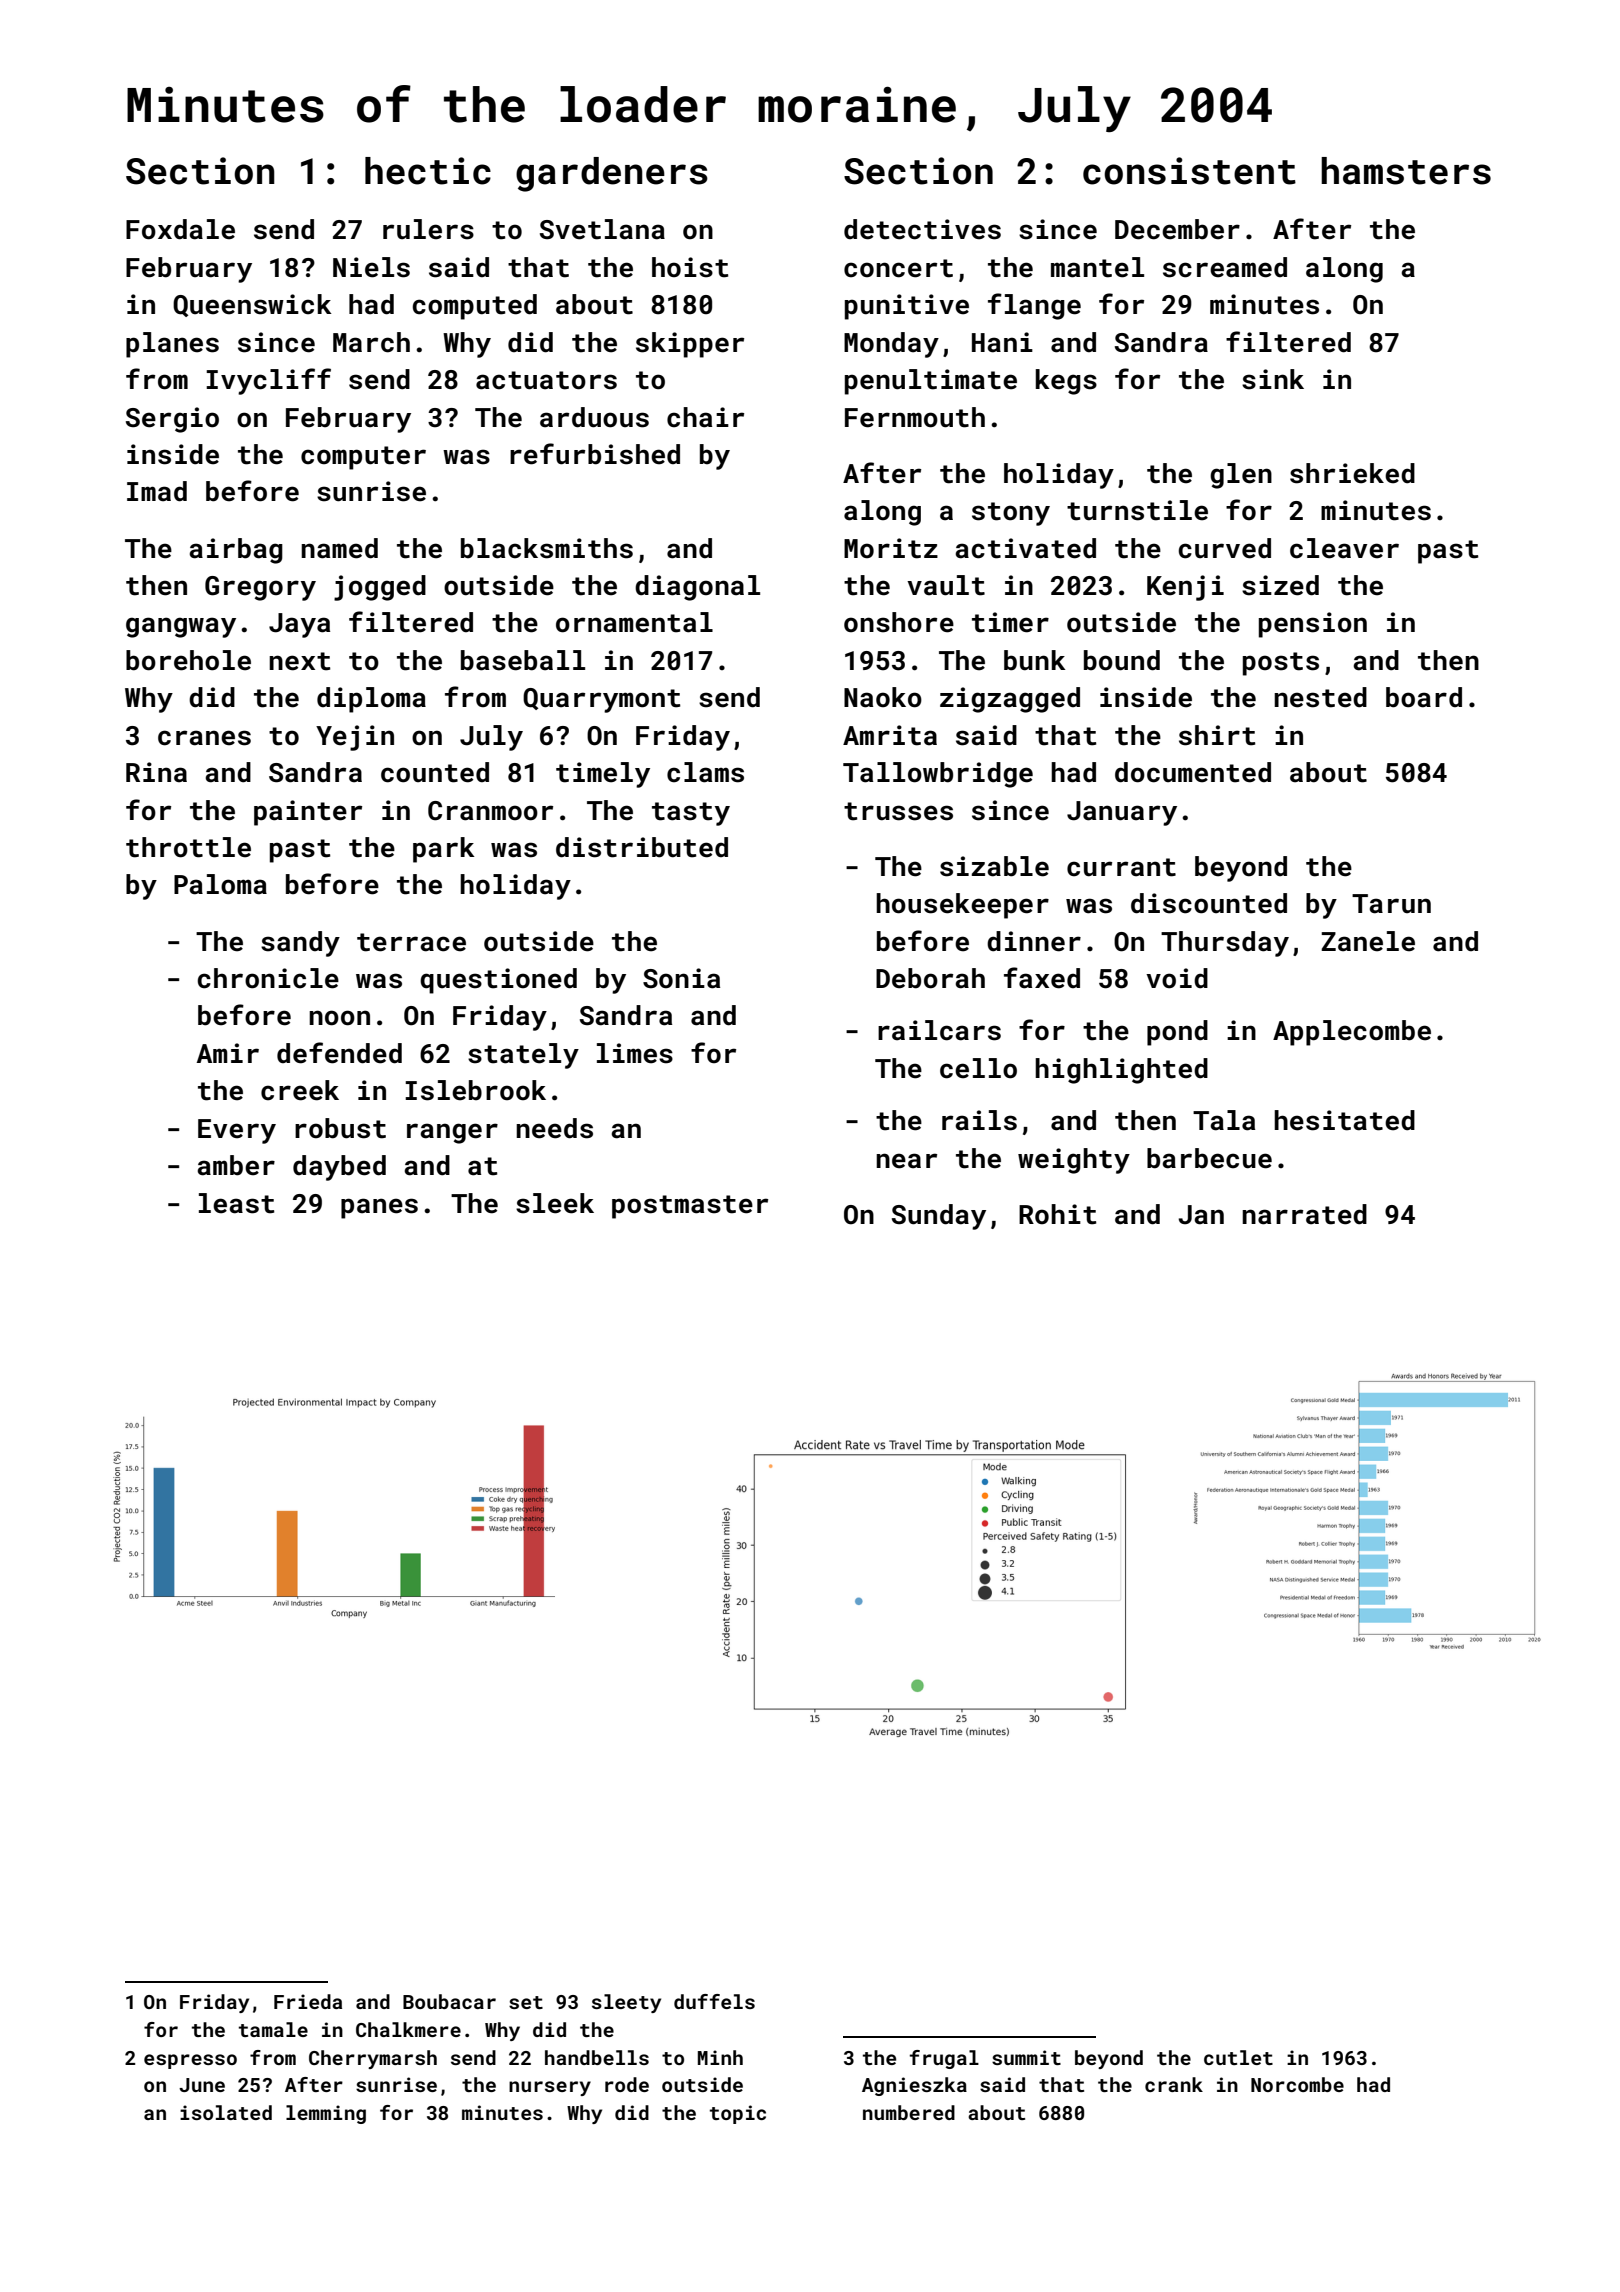 The height and width of the document is (2292, 1620). What do you see at coordinates (452, 1133) in the document?
I see `ranger` at bounding box center [452, 1133].
